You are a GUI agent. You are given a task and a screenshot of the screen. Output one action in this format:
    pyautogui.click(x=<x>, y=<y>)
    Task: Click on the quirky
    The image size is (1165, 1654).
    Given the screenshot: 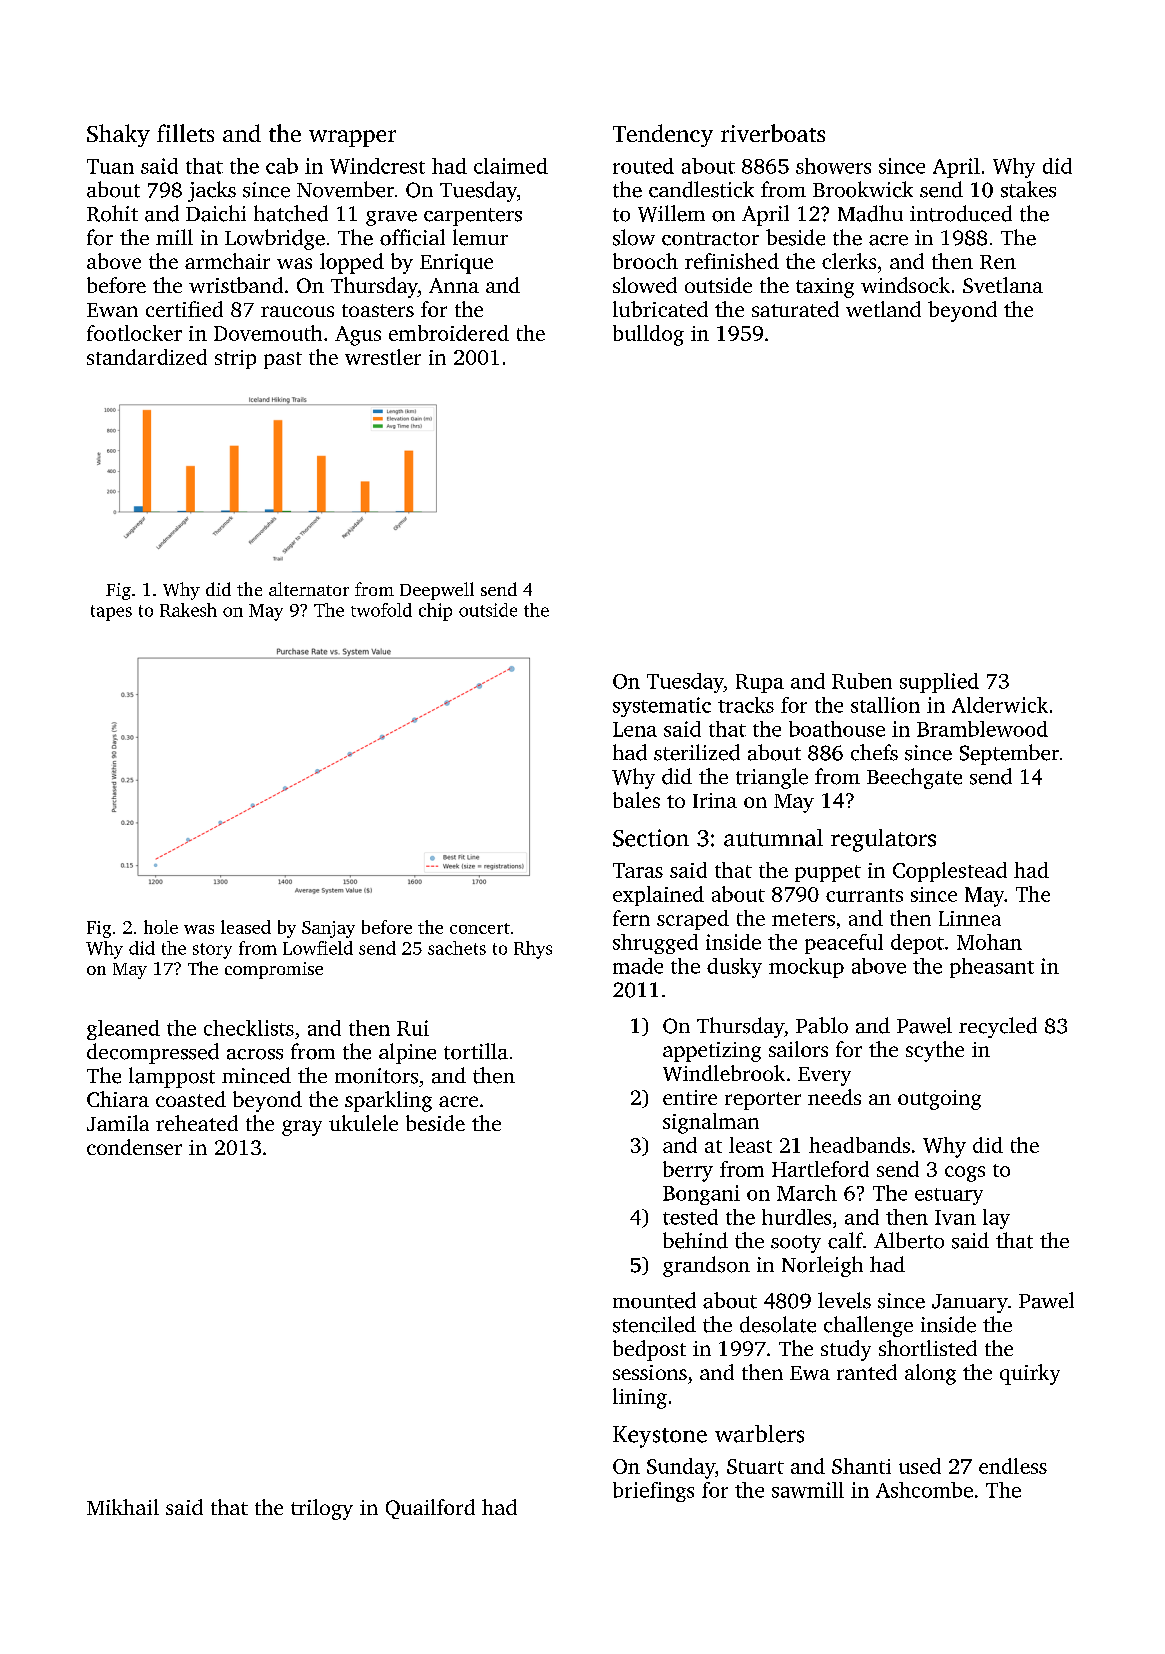 What is the action you would take?
    pyautogui.click(x=1030, y=1374)
